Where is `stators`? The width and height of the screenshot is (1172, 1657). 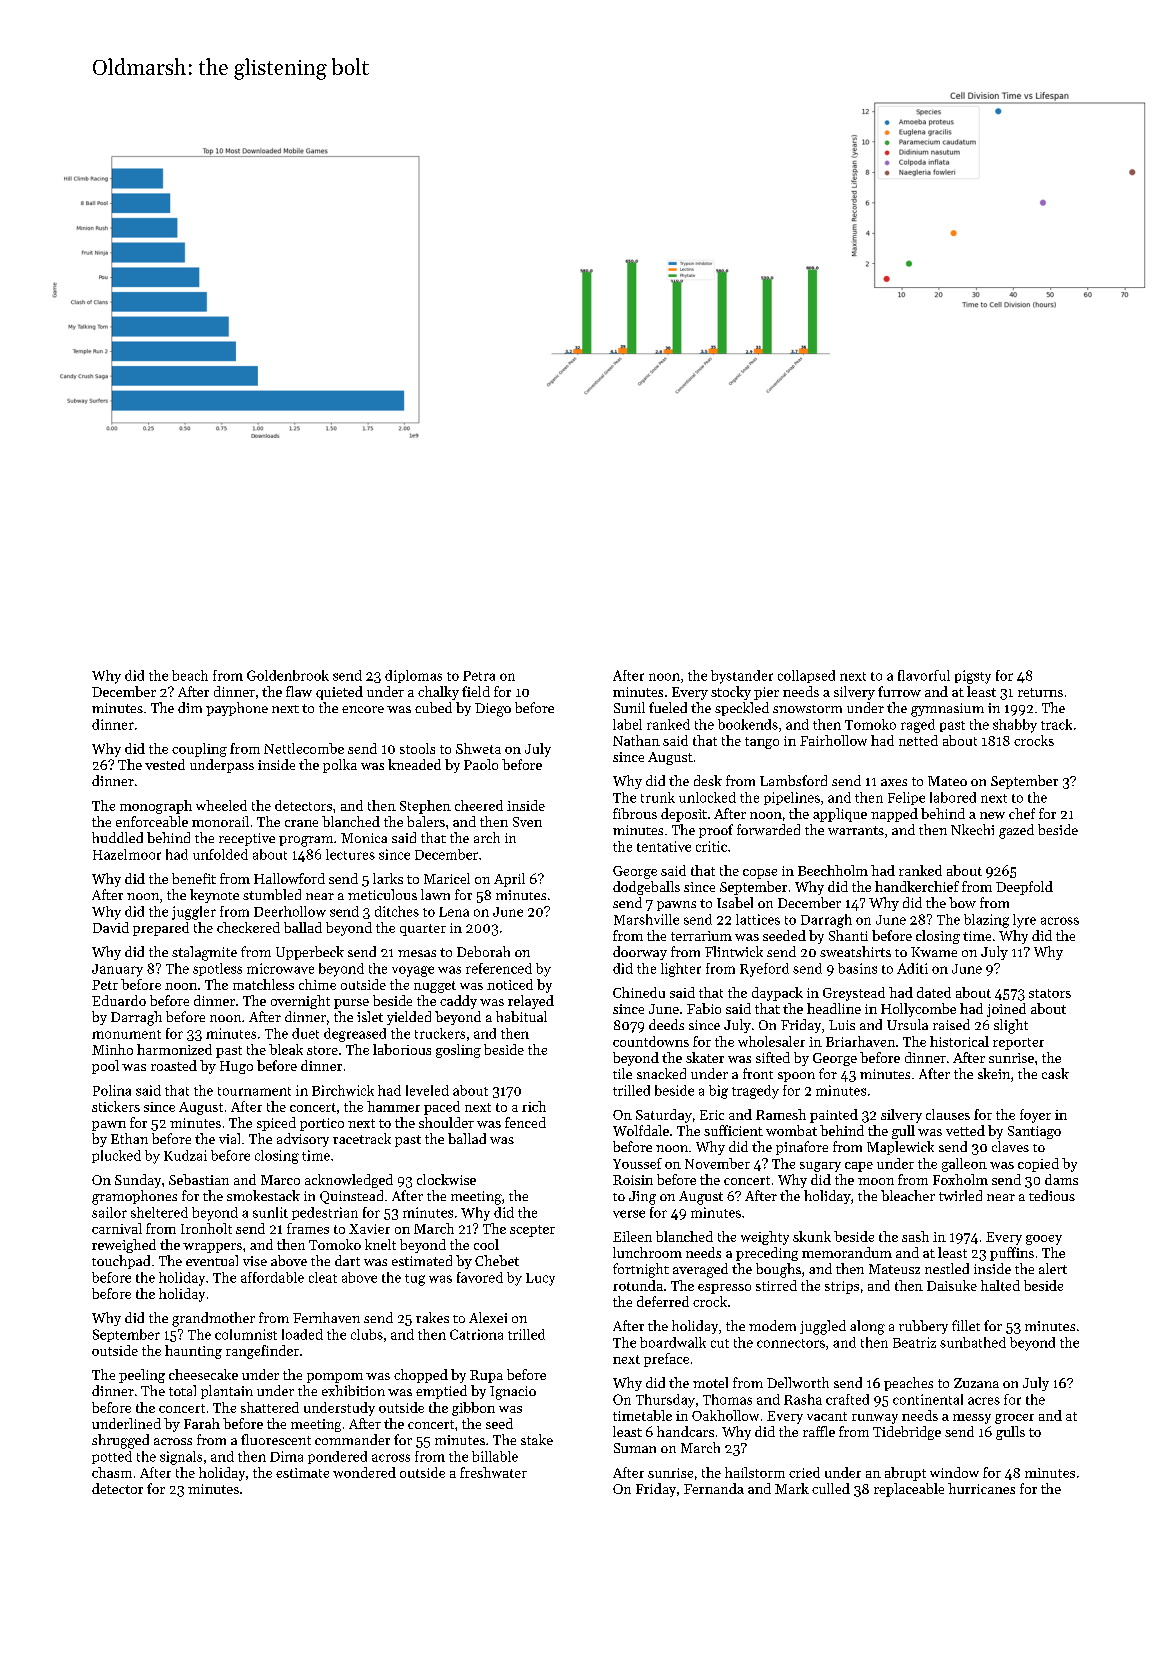
stators is located at coordinates (1050, 993).
